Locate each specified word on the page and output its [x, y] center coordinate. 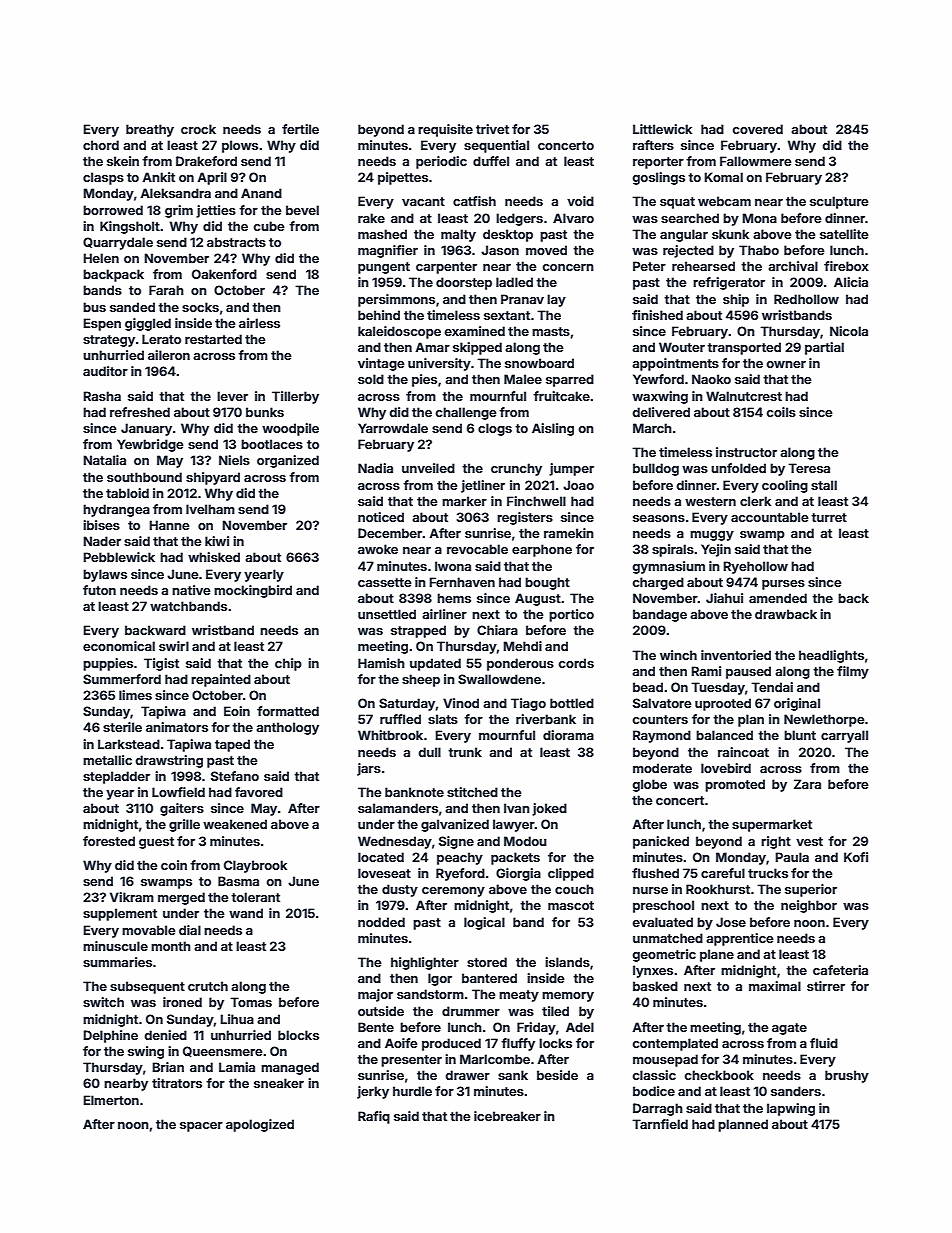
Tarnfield [660, 1124]
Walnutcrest [744, 396]
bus [94, 307]
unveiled [428, 468]
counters [660, 719]
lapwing [791, 1109]
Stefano [235, 776]
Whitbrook [390, 735]
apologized [260, 1125]
